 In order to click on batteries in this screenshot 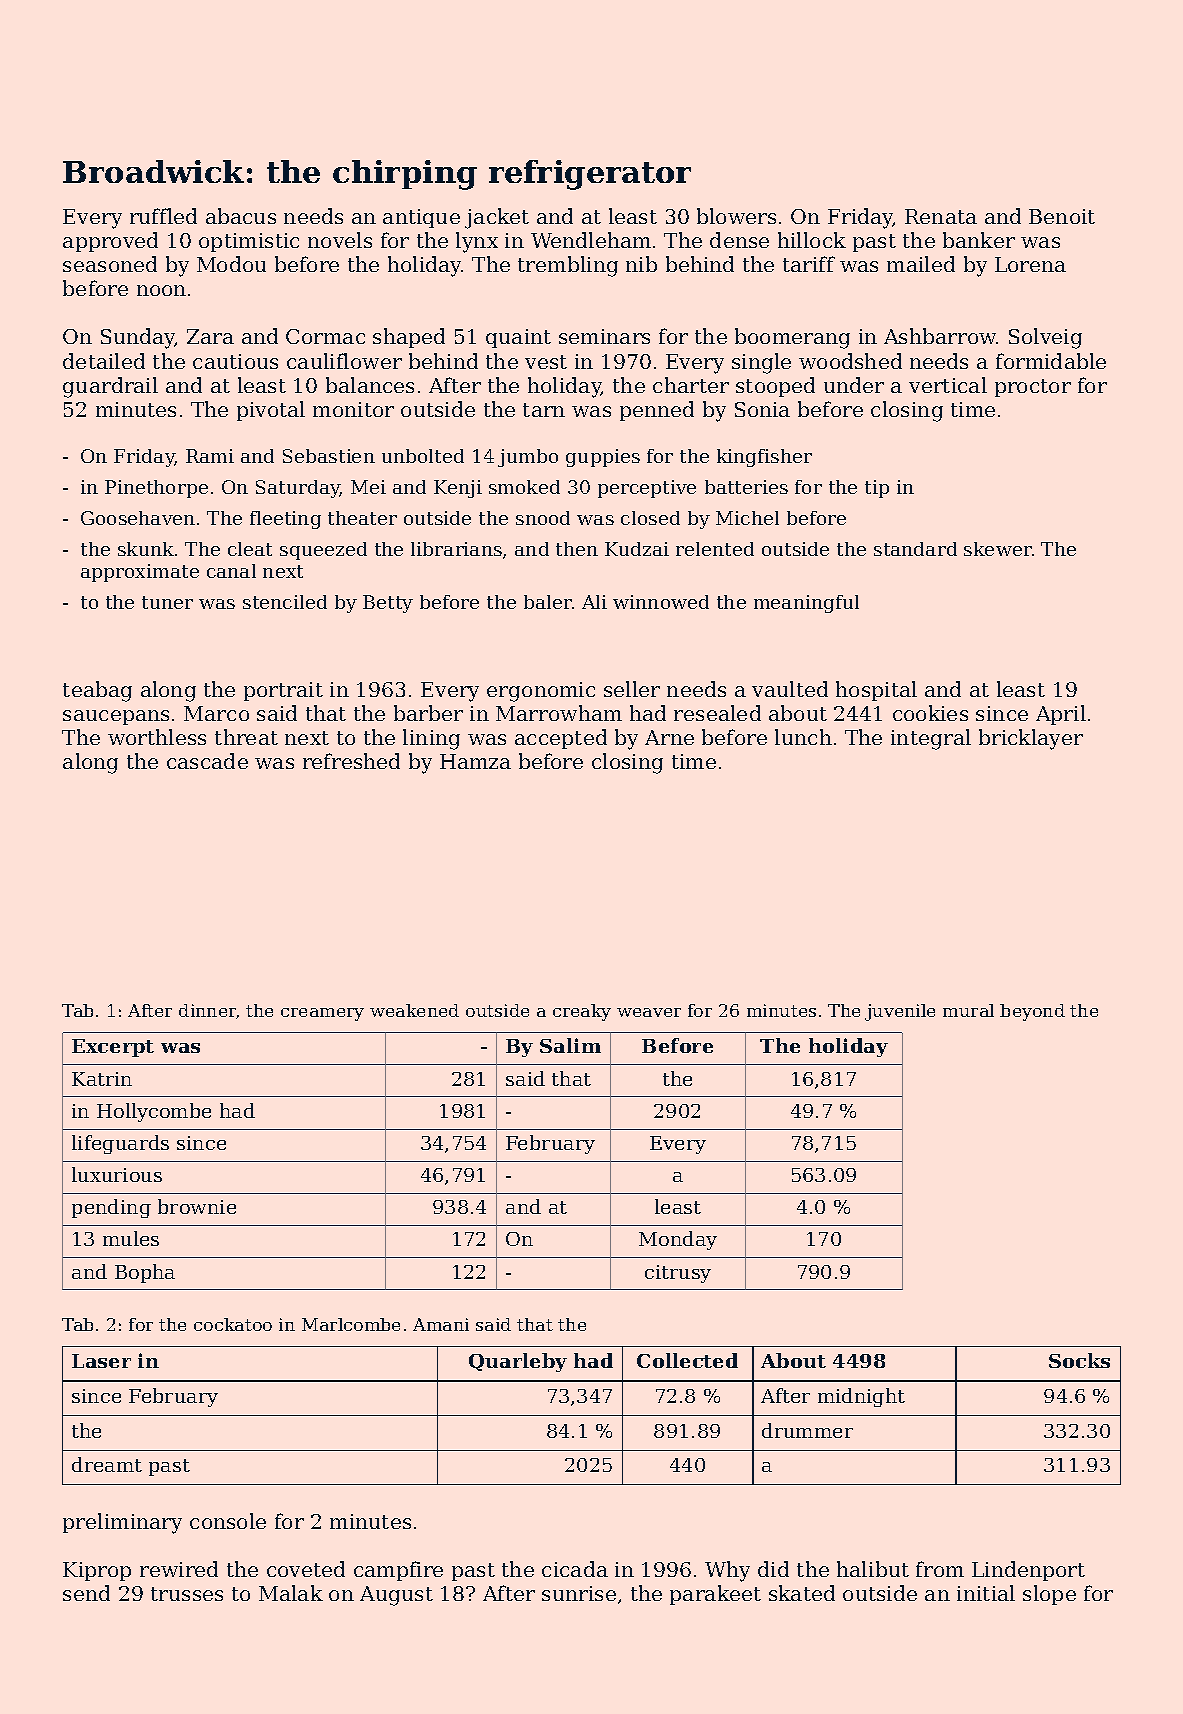, I will do `click(746, 487)`.
